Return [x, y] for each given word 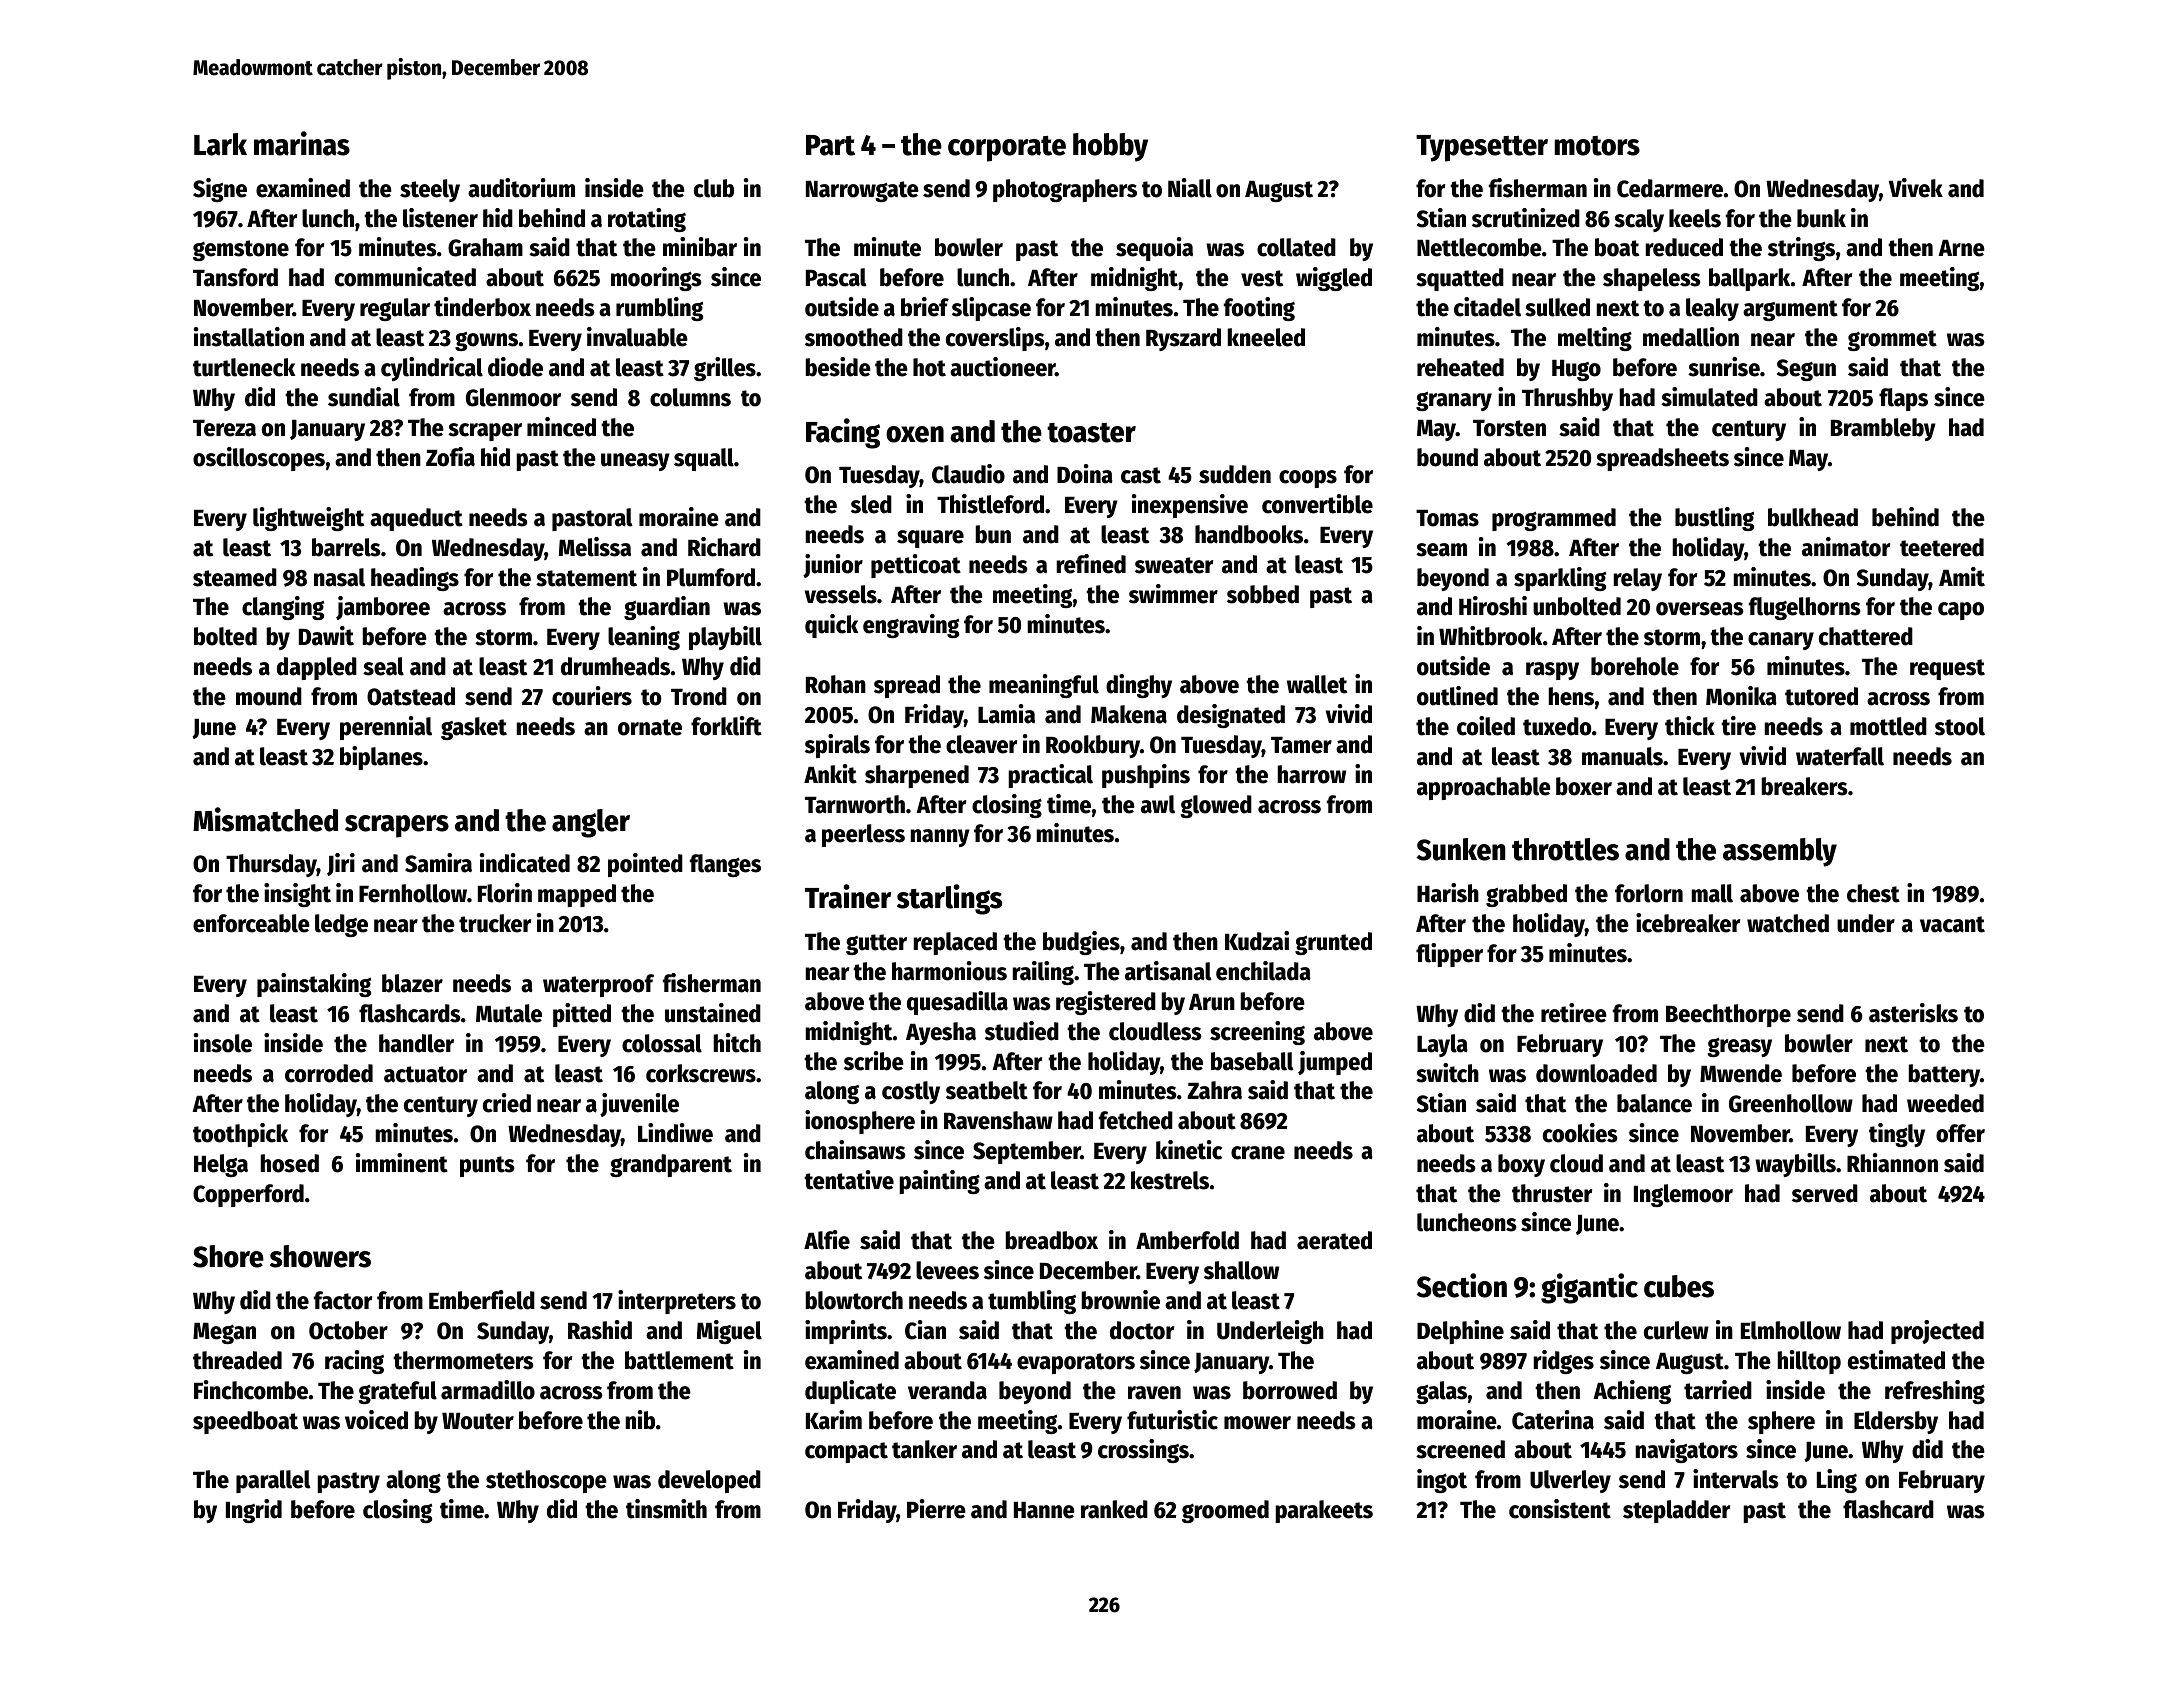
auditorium [521, 188]
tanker [924, 1449]
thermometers [463, 1360]
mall [1712, 893]
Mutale [509, 1013]
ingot [1442, 1481]
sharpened [917, 776]
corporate [1007, 149]
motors [1597, 146]
